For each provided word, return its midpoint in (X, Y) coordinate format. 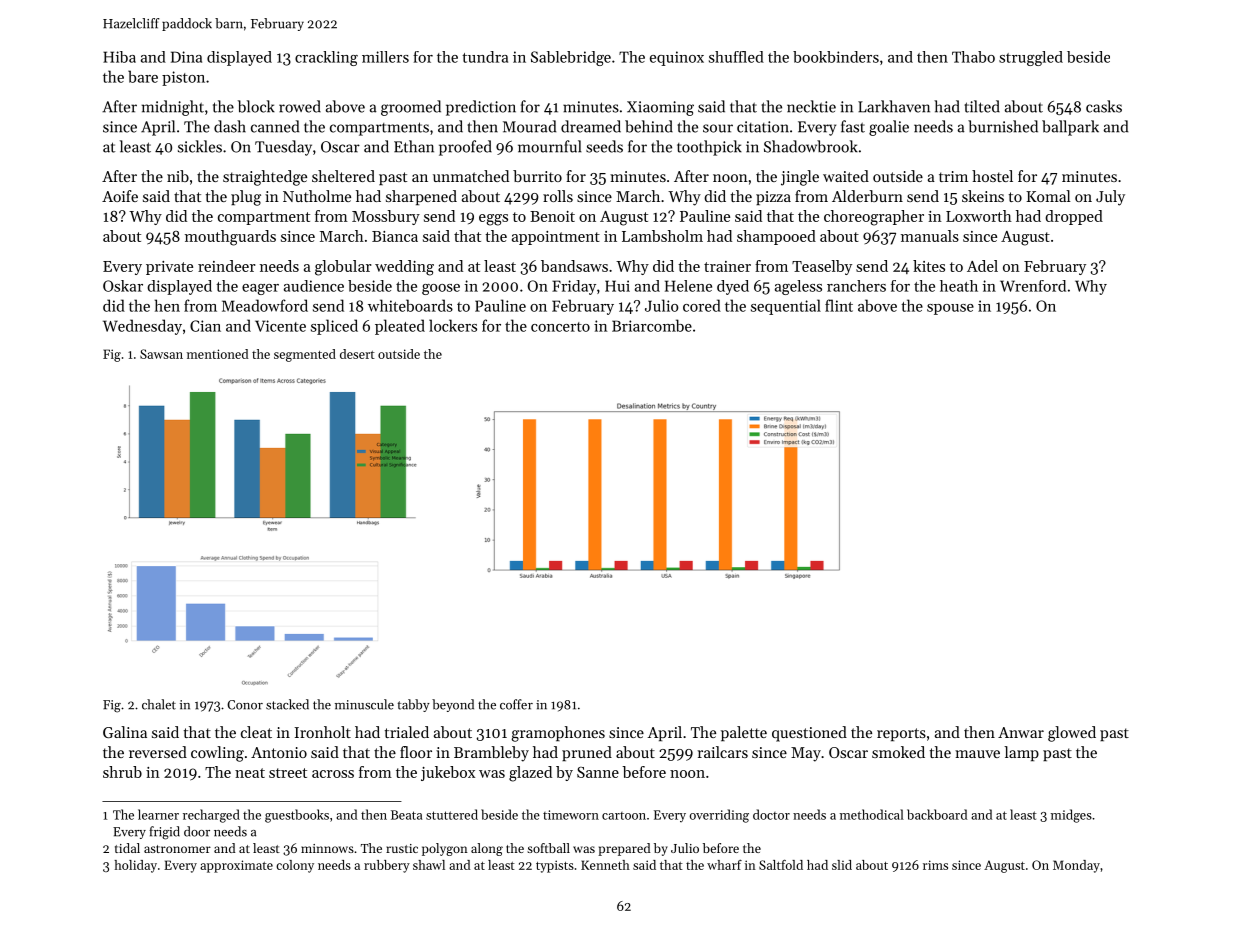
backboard (937, 814)
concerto (560, 327)
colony (295, 866)
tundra (485, 57)
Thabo (973, 57)
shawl (429, 865)
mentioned (217, 354)
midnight (172, 108)
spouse (950, 309)
